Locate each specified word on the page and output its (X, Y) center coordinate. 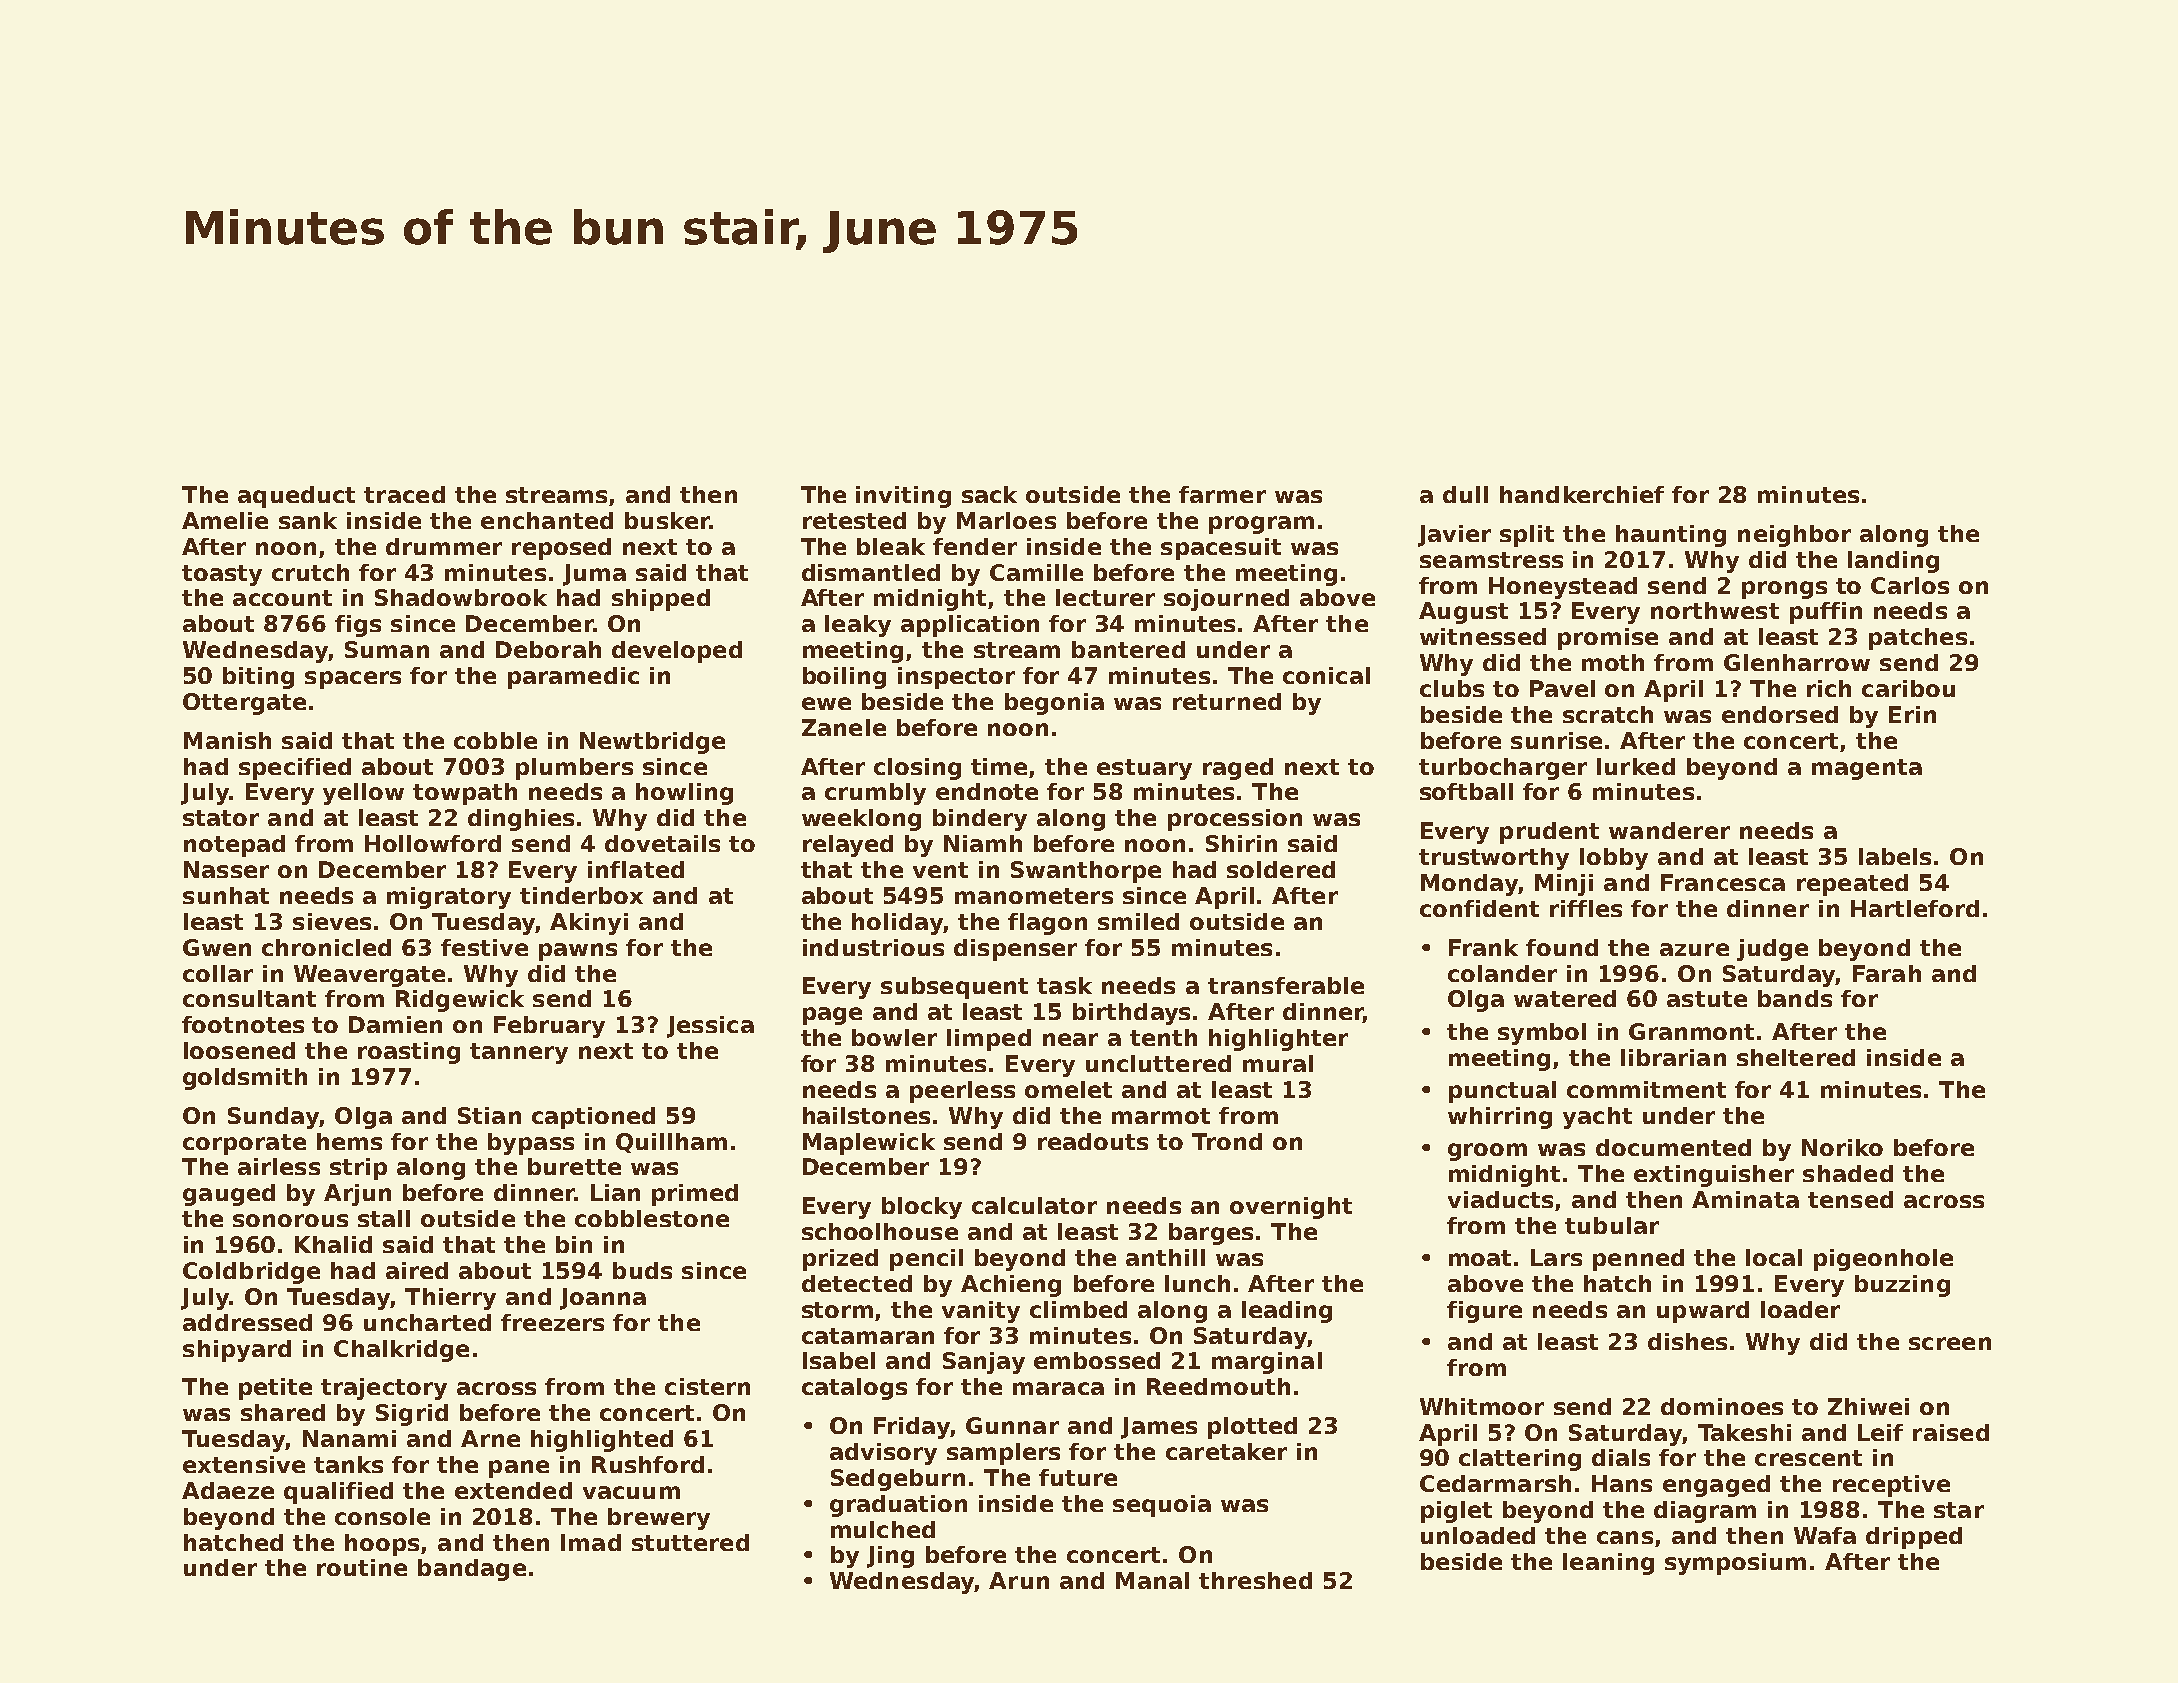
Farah (1887, 973)
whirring (1500, 1118)
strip (358, 1169)
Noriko (1842, 1147)
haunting (1671, 536)
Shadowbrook (461, 597)
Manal (1152, 1580)
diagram (1705, 1512)
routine (362, 1567)
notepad (234, 846)
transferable (1286, 985)
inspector (956, 678)
